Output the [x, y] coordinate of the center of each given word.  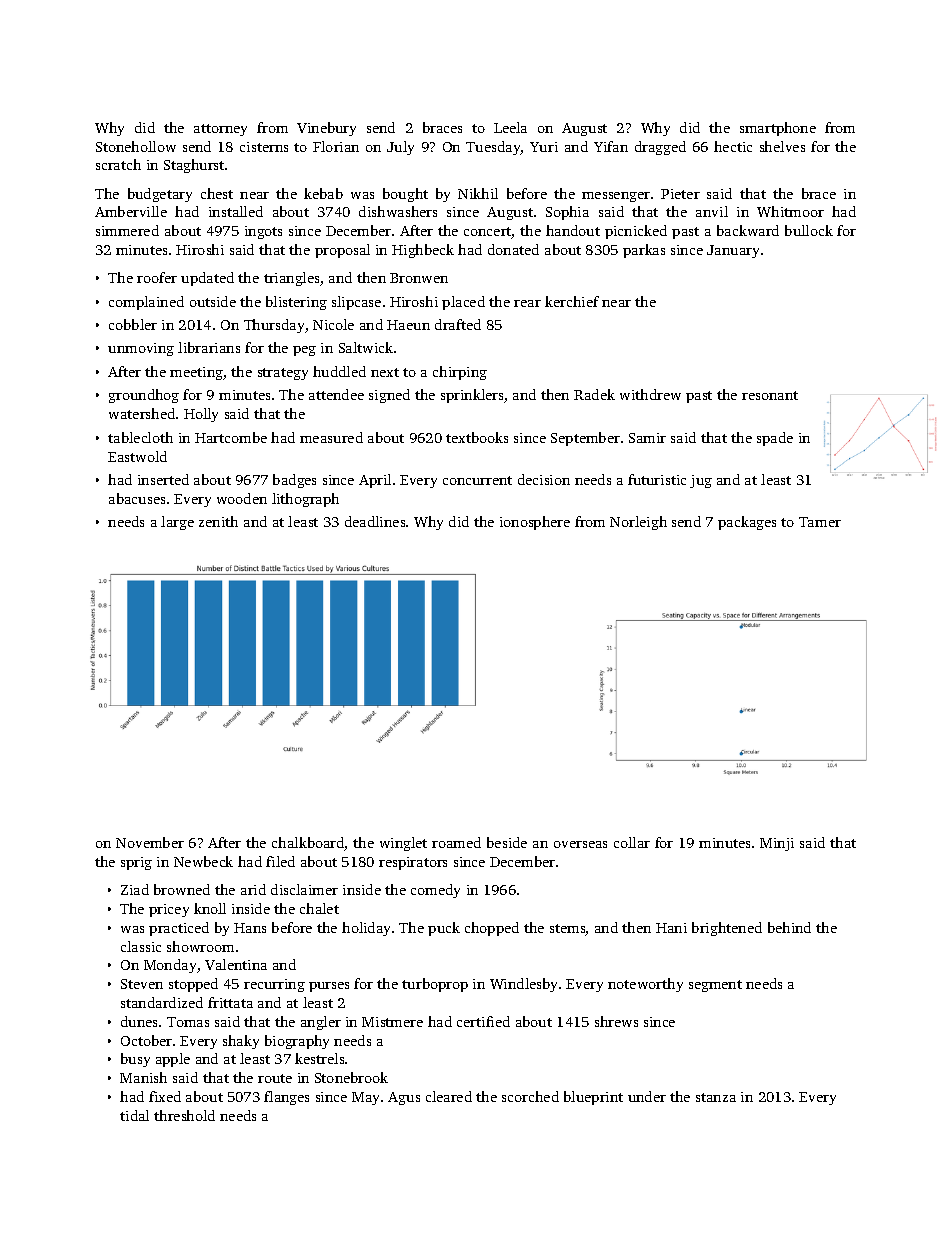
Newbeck [203, 861]
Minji [777, 844]
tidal [134, 1115]
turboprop [435, 985]
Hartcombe [231, 437]
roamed [456, 842]
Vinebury [326, 129]
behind [789, 927]
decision [544, 479]
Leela [510, 127]
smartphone [778, 129]
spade [775, 439]
